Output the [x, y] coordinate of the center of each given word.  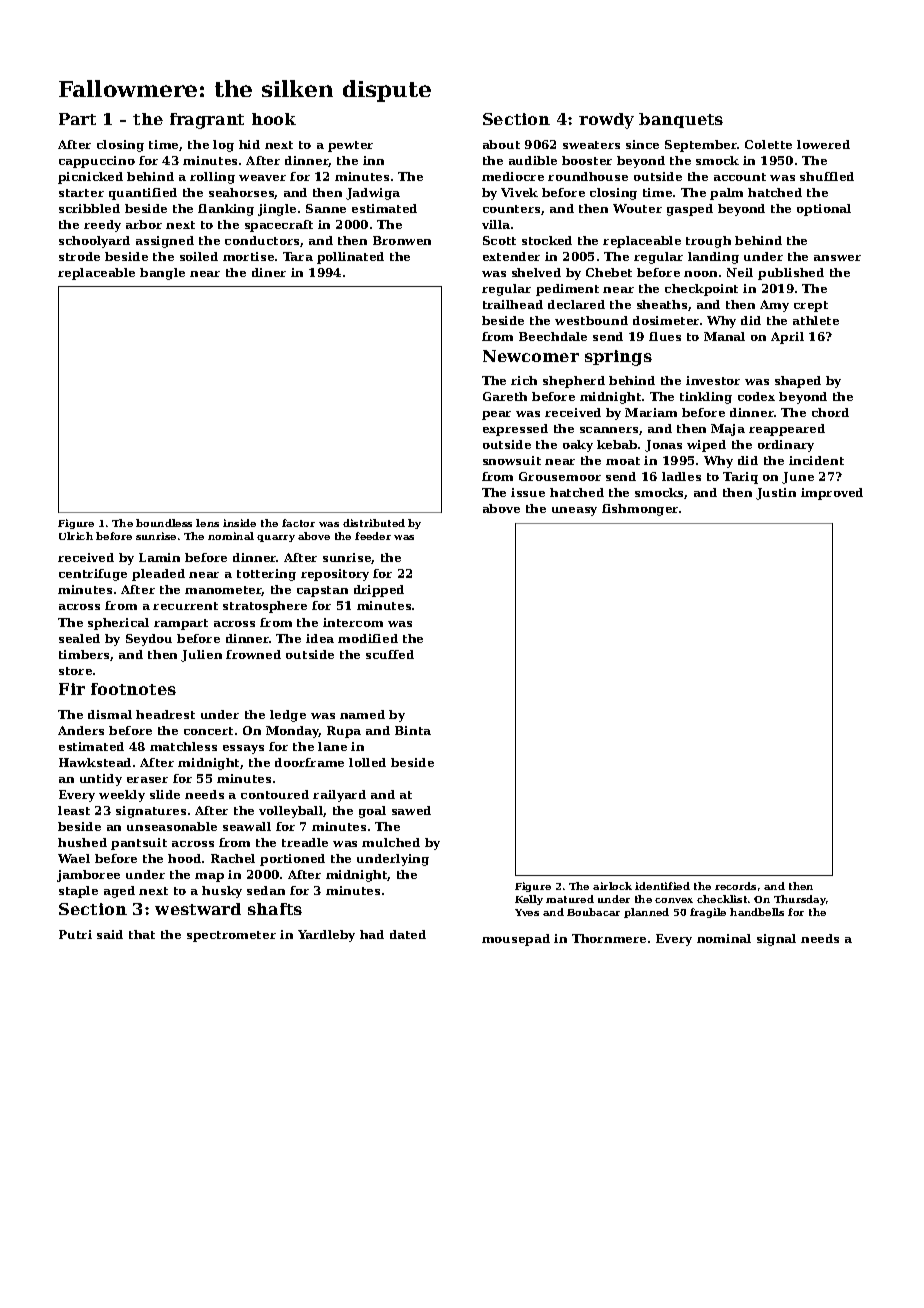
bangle [162, 274]
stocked [547, 240]
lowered [823, 144]
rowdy [606, 121]
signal [776, 940]
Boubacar [593, 912]
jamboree [88, 876]
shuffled [827, 176]
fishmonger [640, 510]
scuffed [390, 654]
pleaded [158, 575]
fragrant [207, 121]
